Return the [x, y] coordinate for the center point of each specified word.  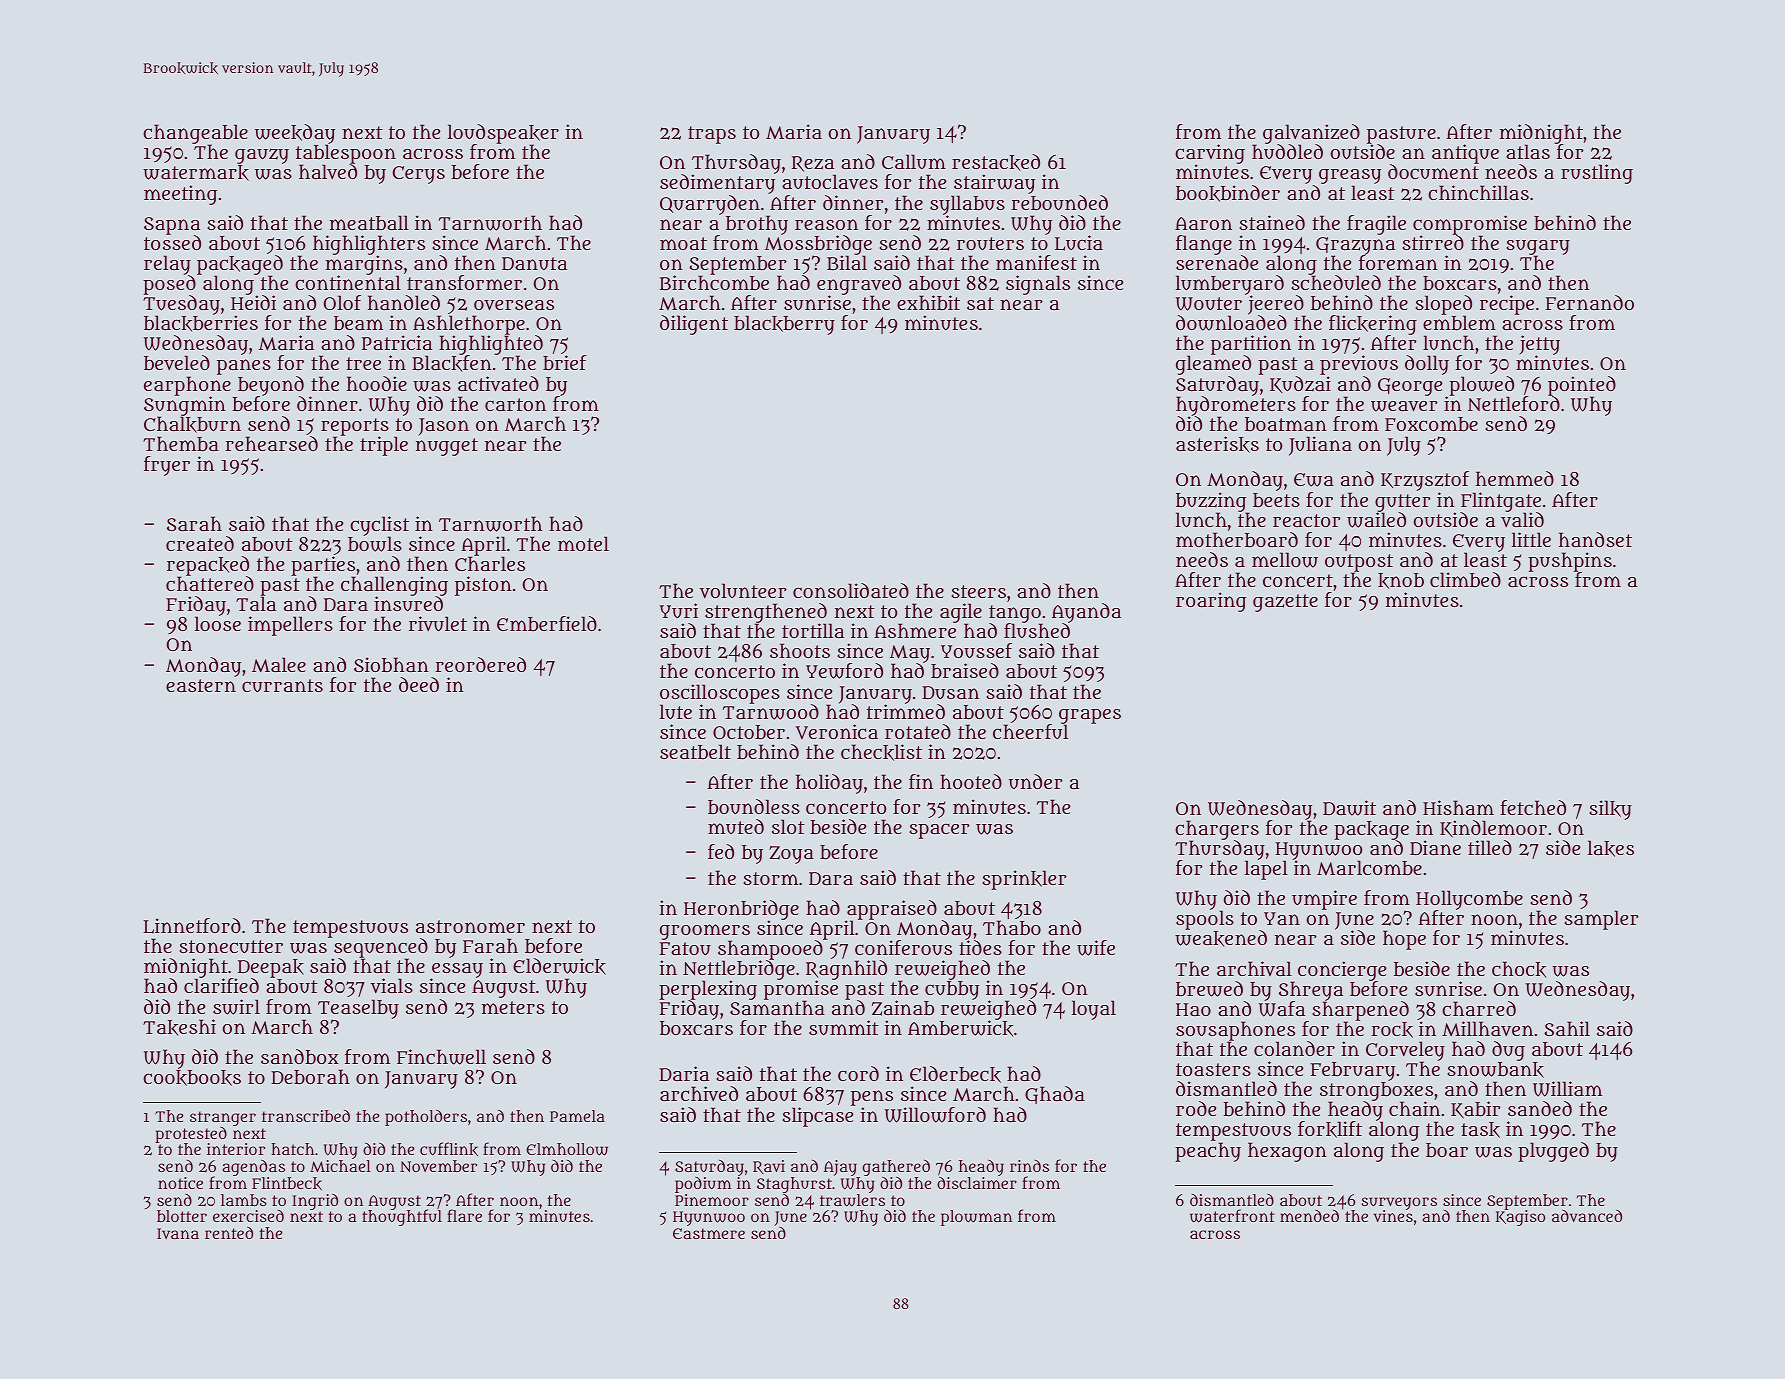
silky [1611, 810]
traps [712, 135]
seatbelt [695, 751]
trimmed [906, 711]
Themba [181, 443]
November [438, 1166]
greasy [1350, 176]
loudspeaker [503, 134]
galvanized [1311, 134]
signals [1038, 285]
